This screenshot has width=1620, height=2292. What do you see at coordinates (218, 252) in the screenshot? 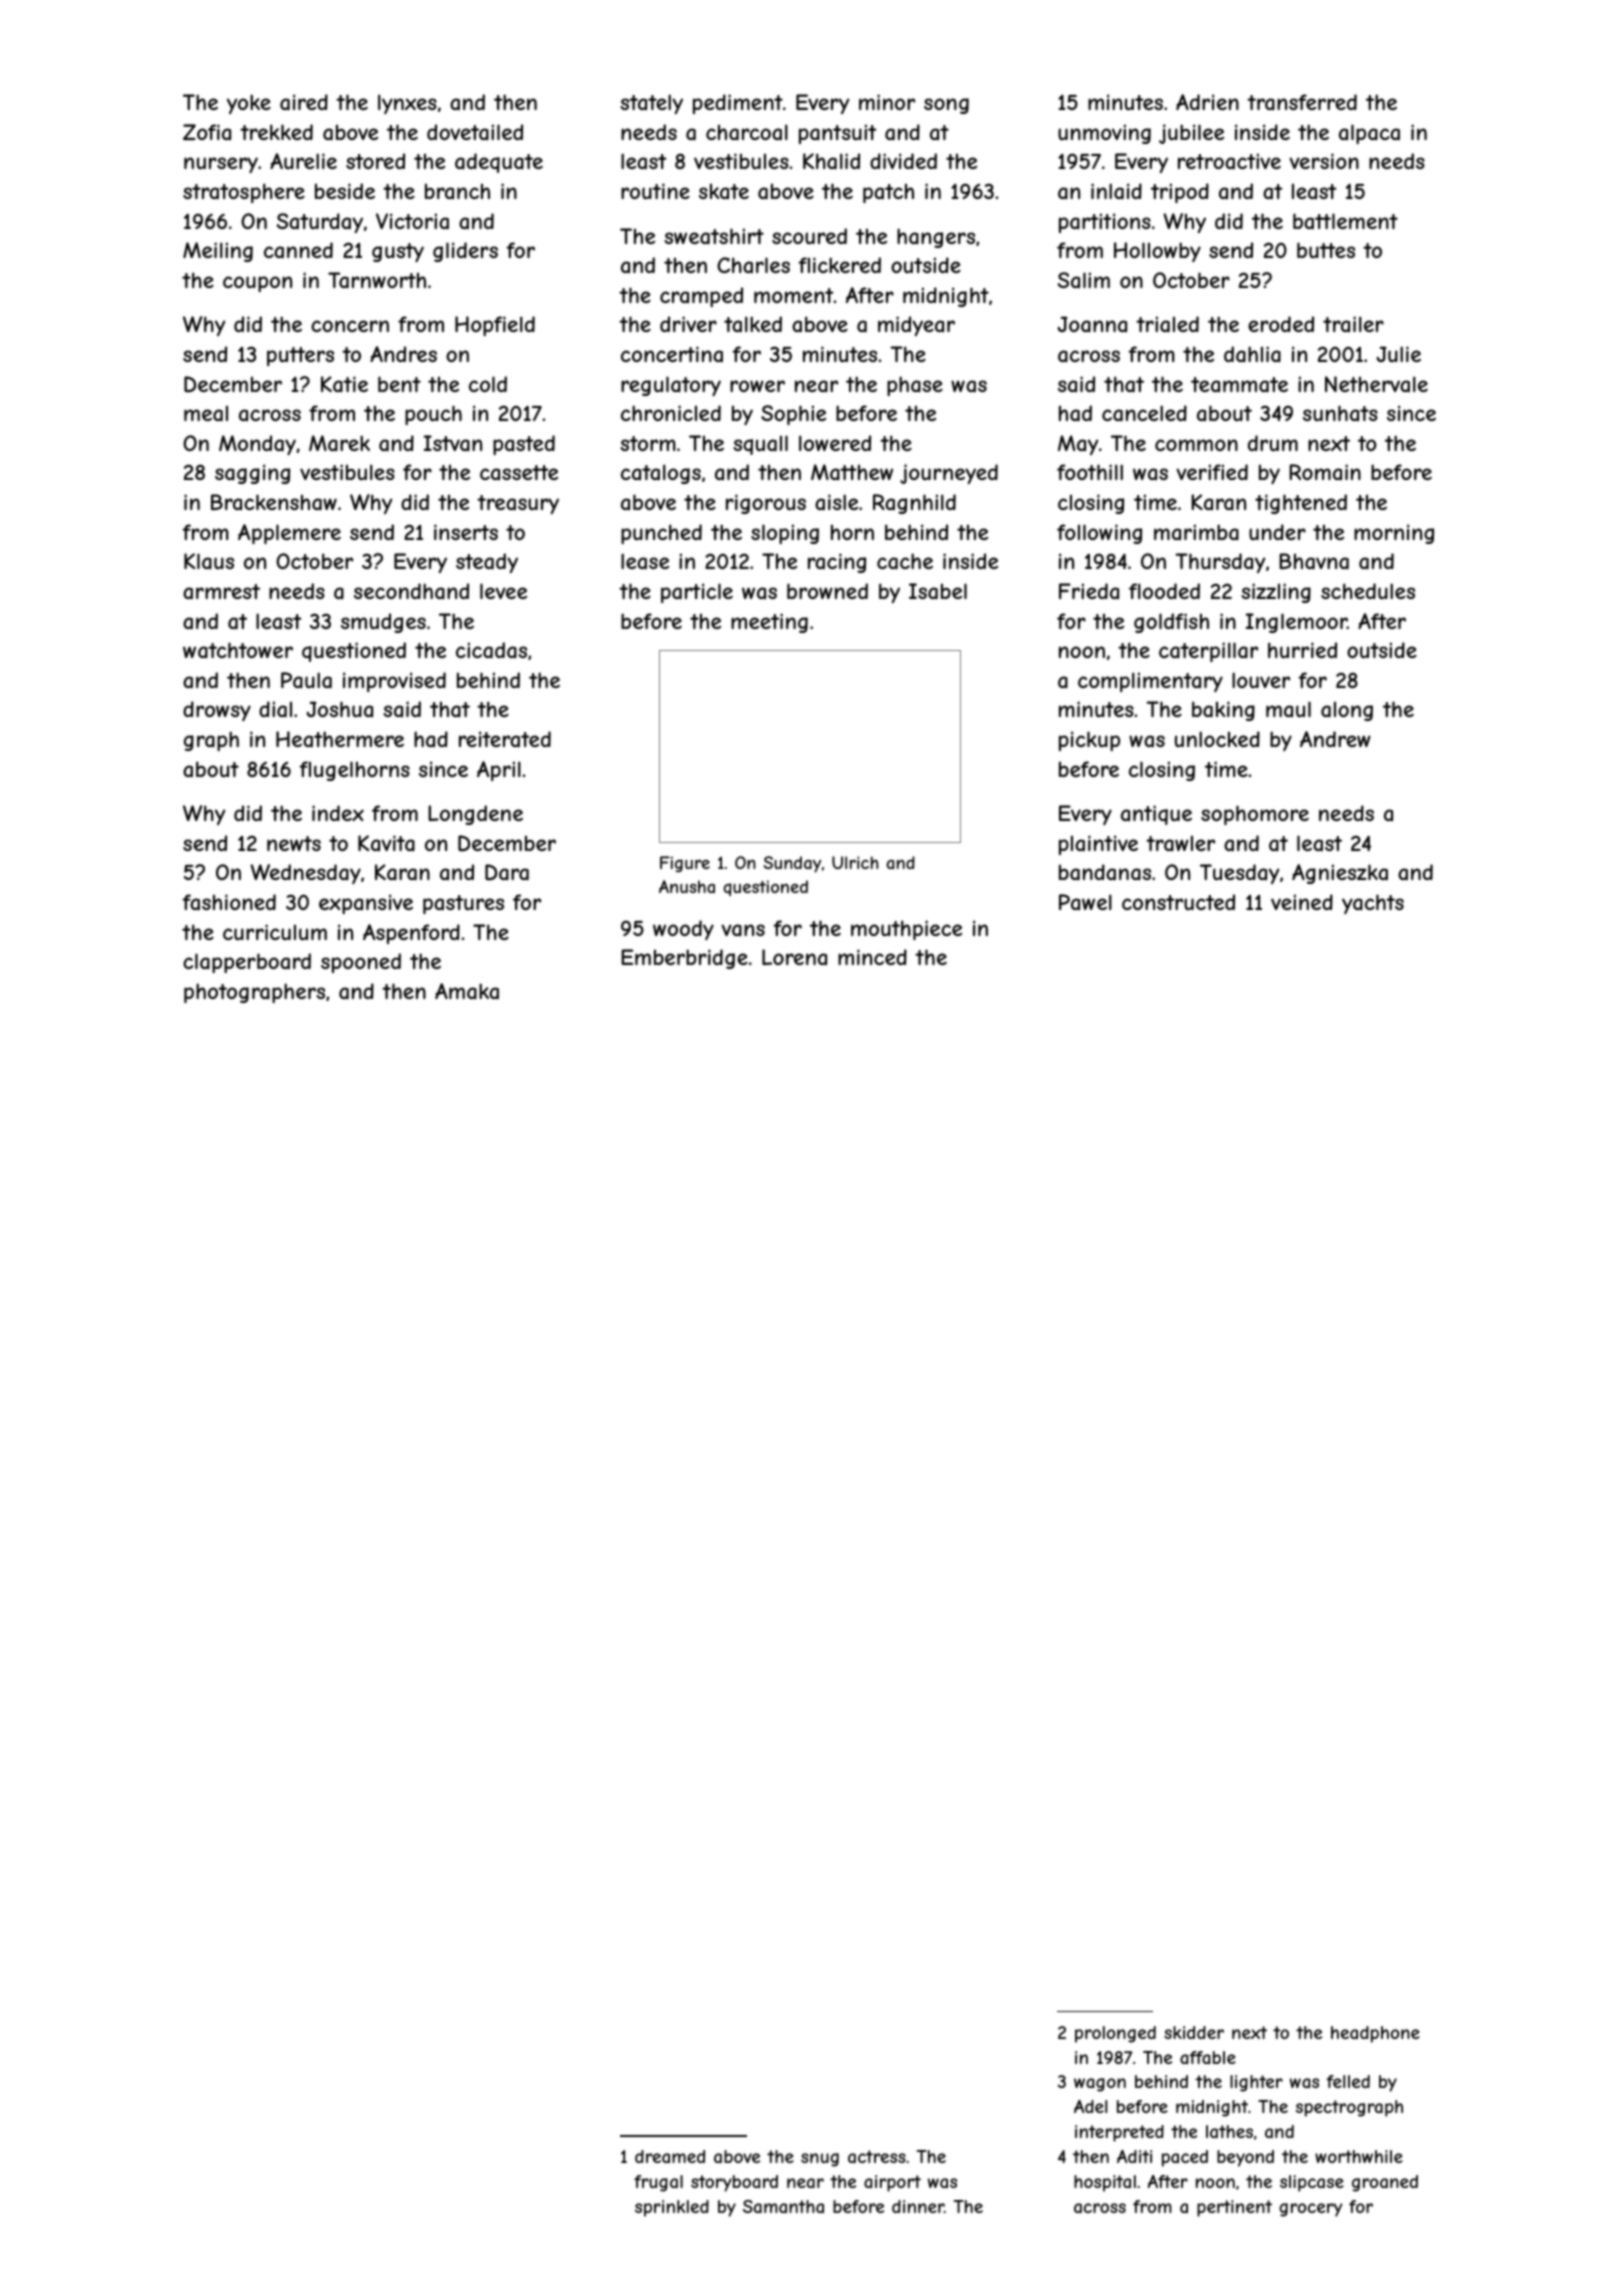
I see `Meiling` at bounding box center [218, 252].
